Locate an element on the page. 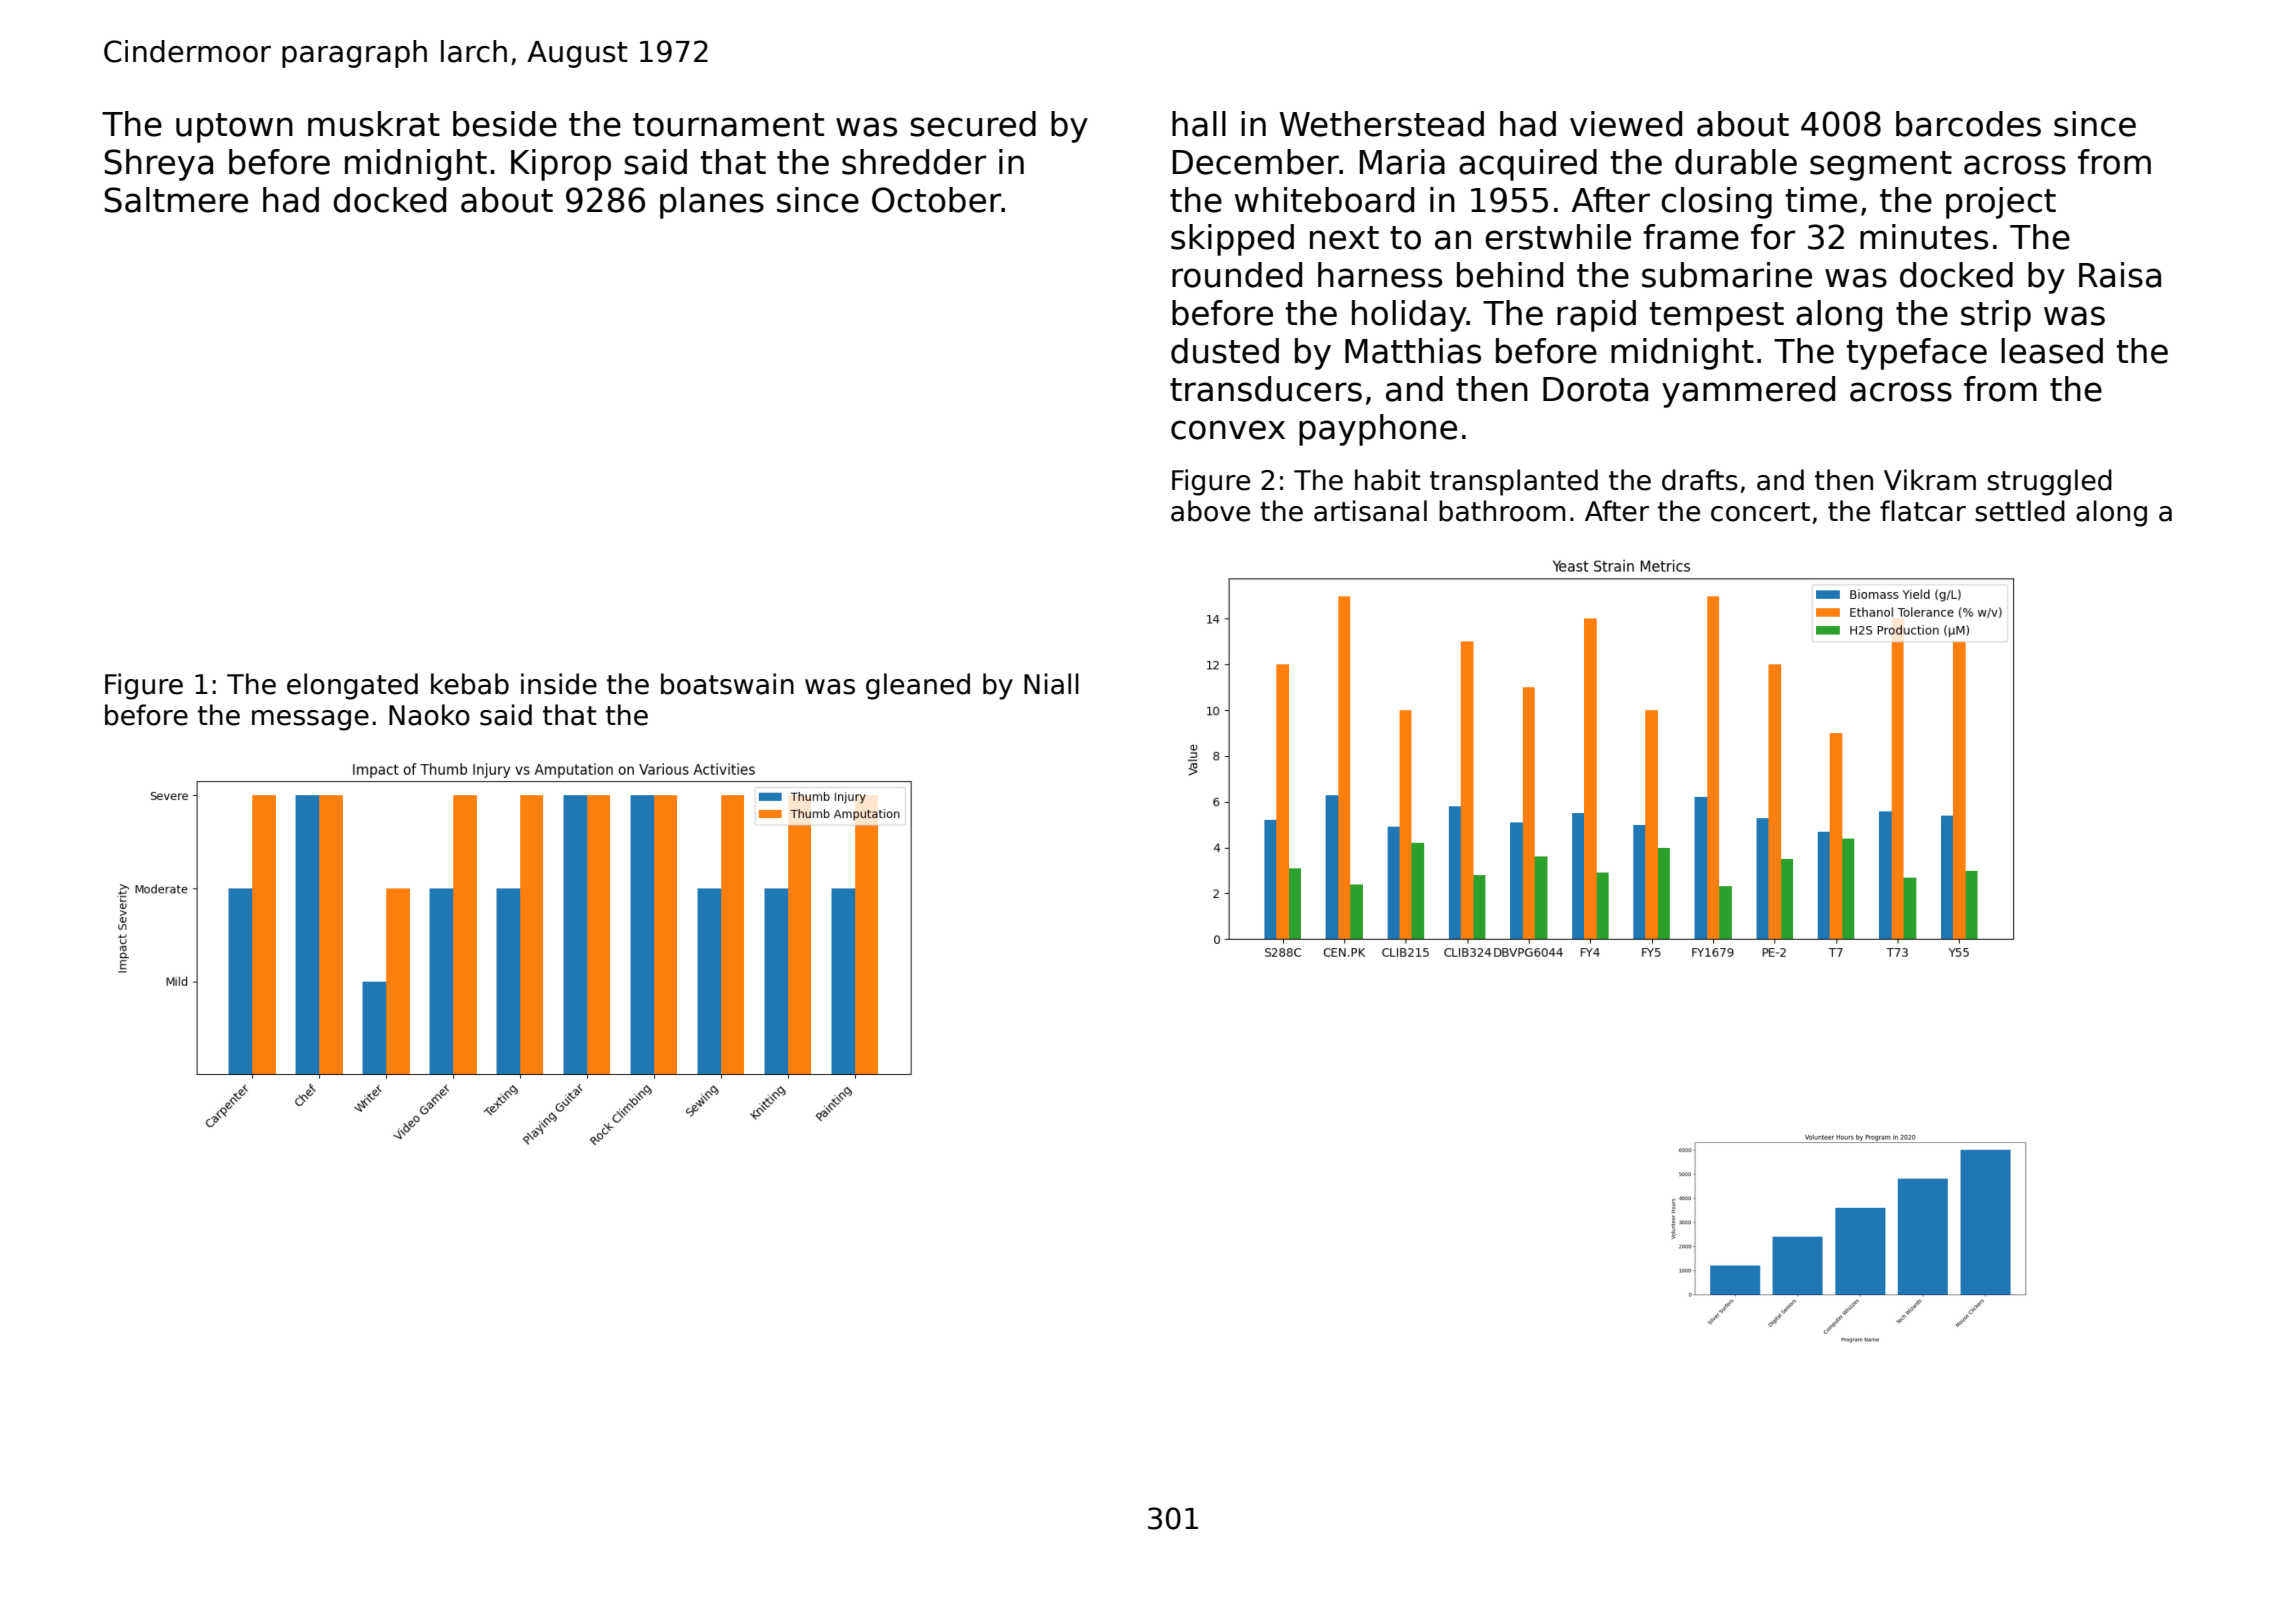  kebab is located at coordinates (470, 684).
